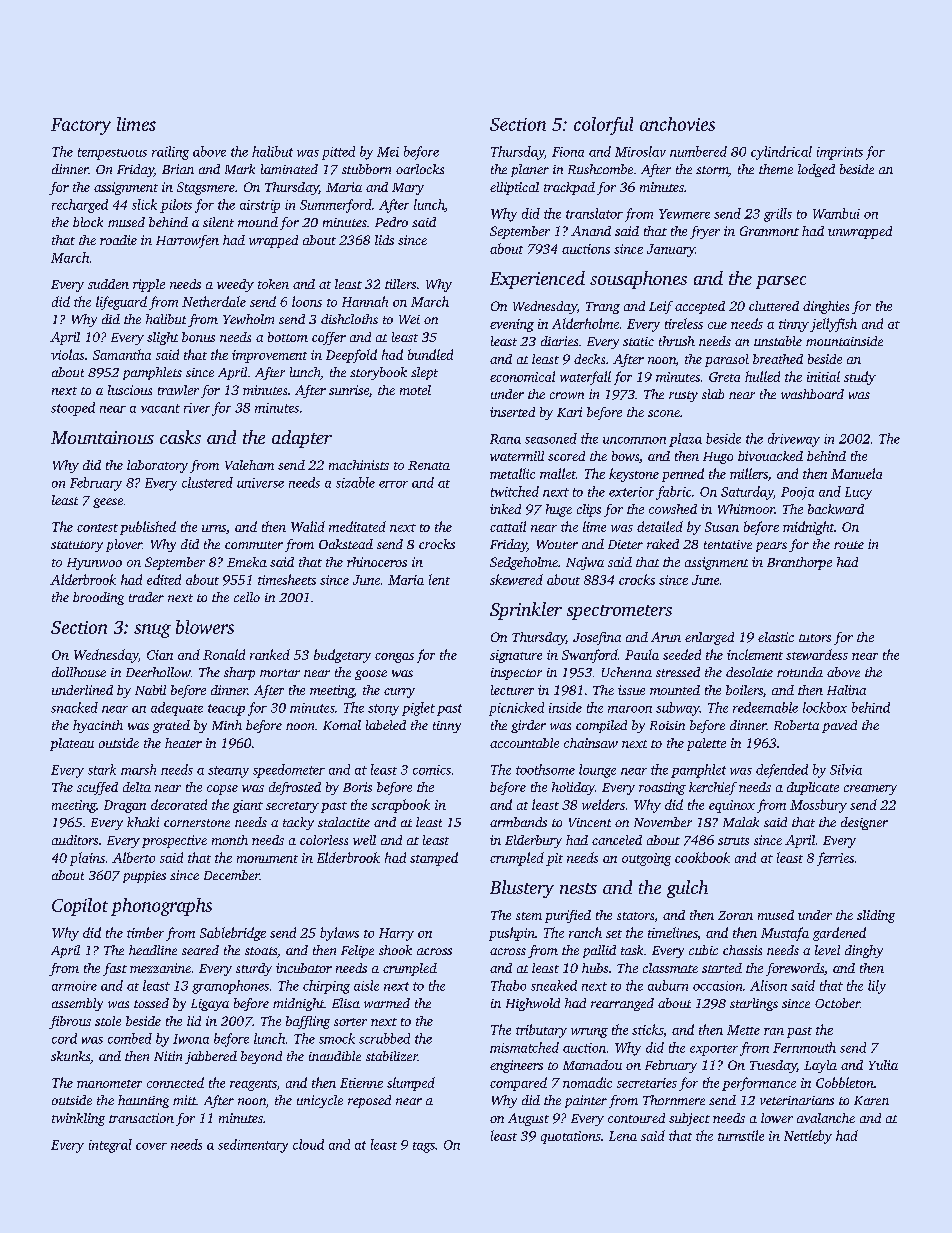 The image size is (952, 1233). Describe the element at coordinates (198, 337) in the page. I see `bonus` at that location.
